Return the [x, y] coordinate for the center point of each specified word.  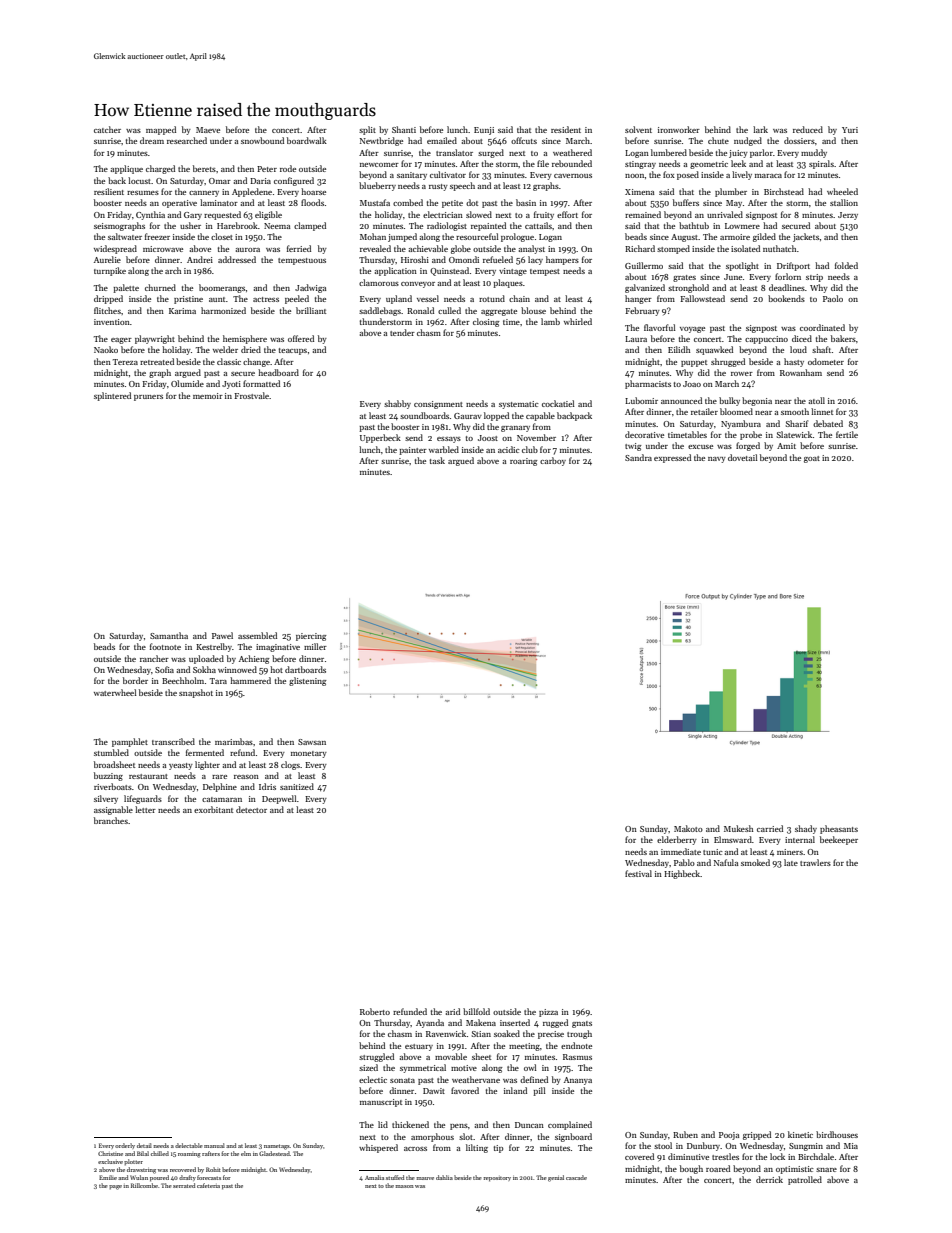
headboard [278, 372]
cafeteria [208, 1185]
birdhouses [837, 1134]
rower [742, 374]
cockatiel [558, 403]
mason [404, 1186]
